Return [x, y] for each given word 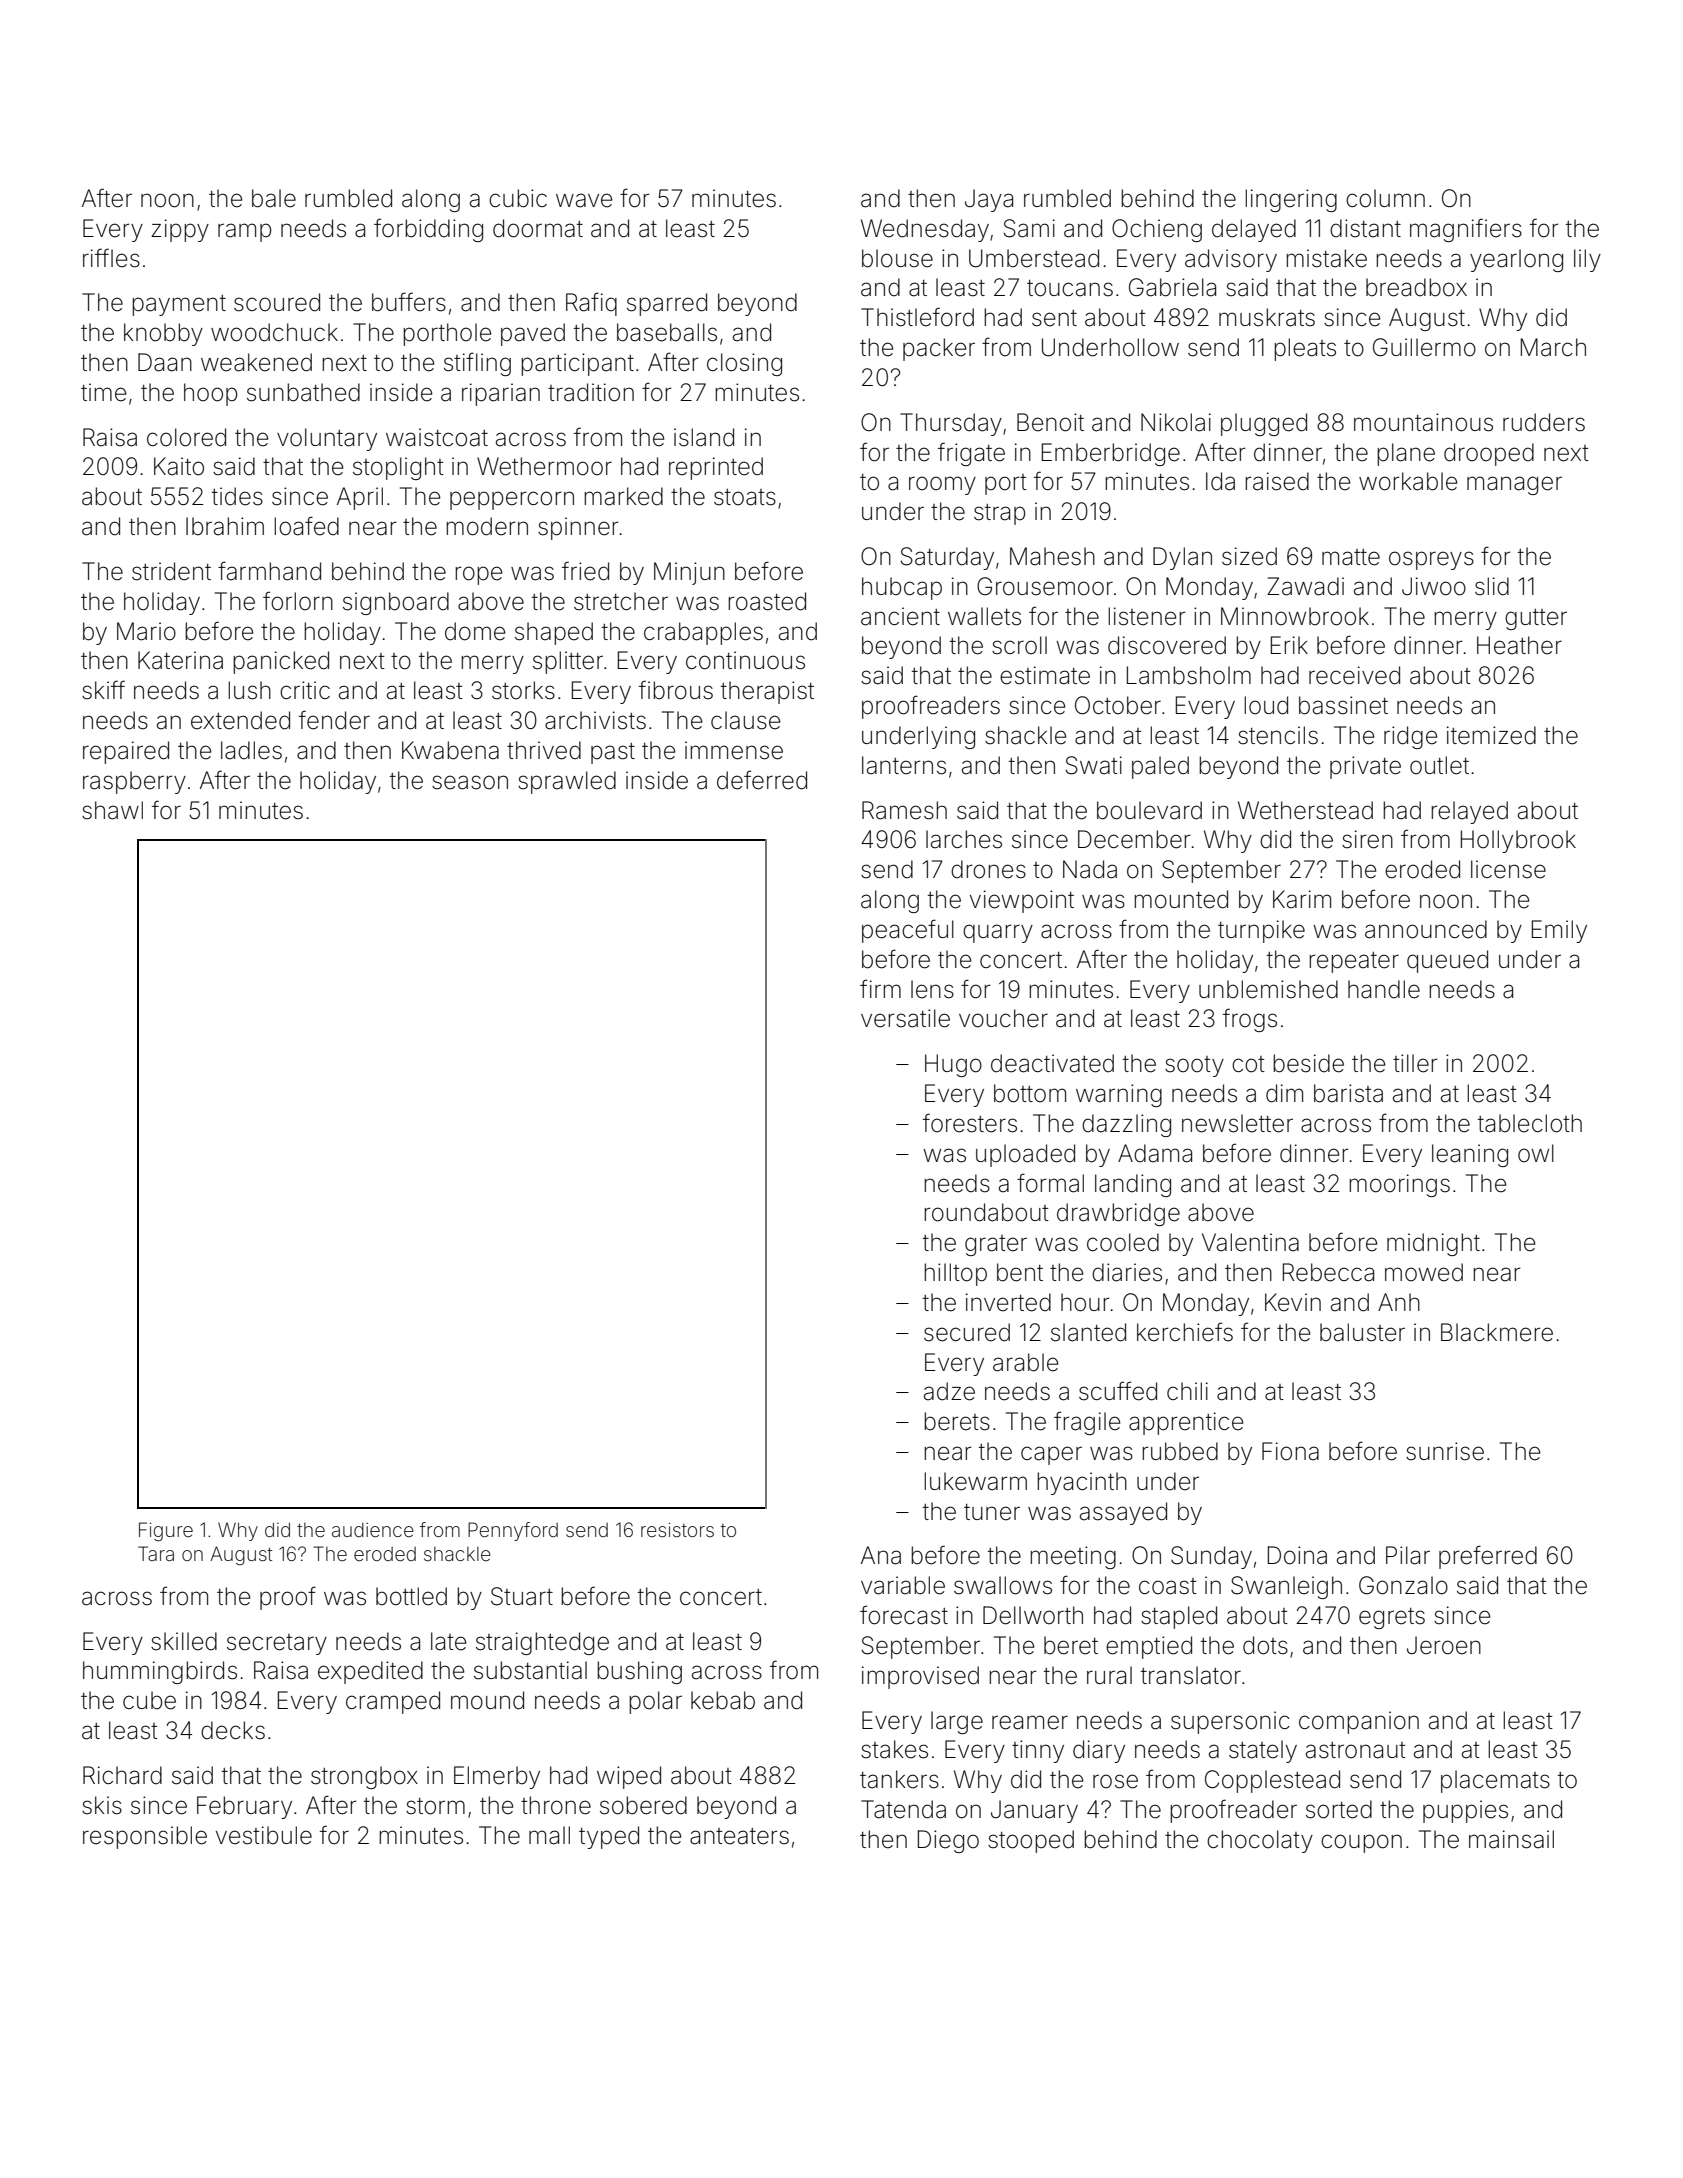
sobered [643, 1805]
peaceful [908, 931]
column [1385, 198]
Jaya [989, 200]
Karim [1302, 899]
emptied [1149, 1647]
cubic [518, 198]
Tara [156, 1553]
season [470, 782]
